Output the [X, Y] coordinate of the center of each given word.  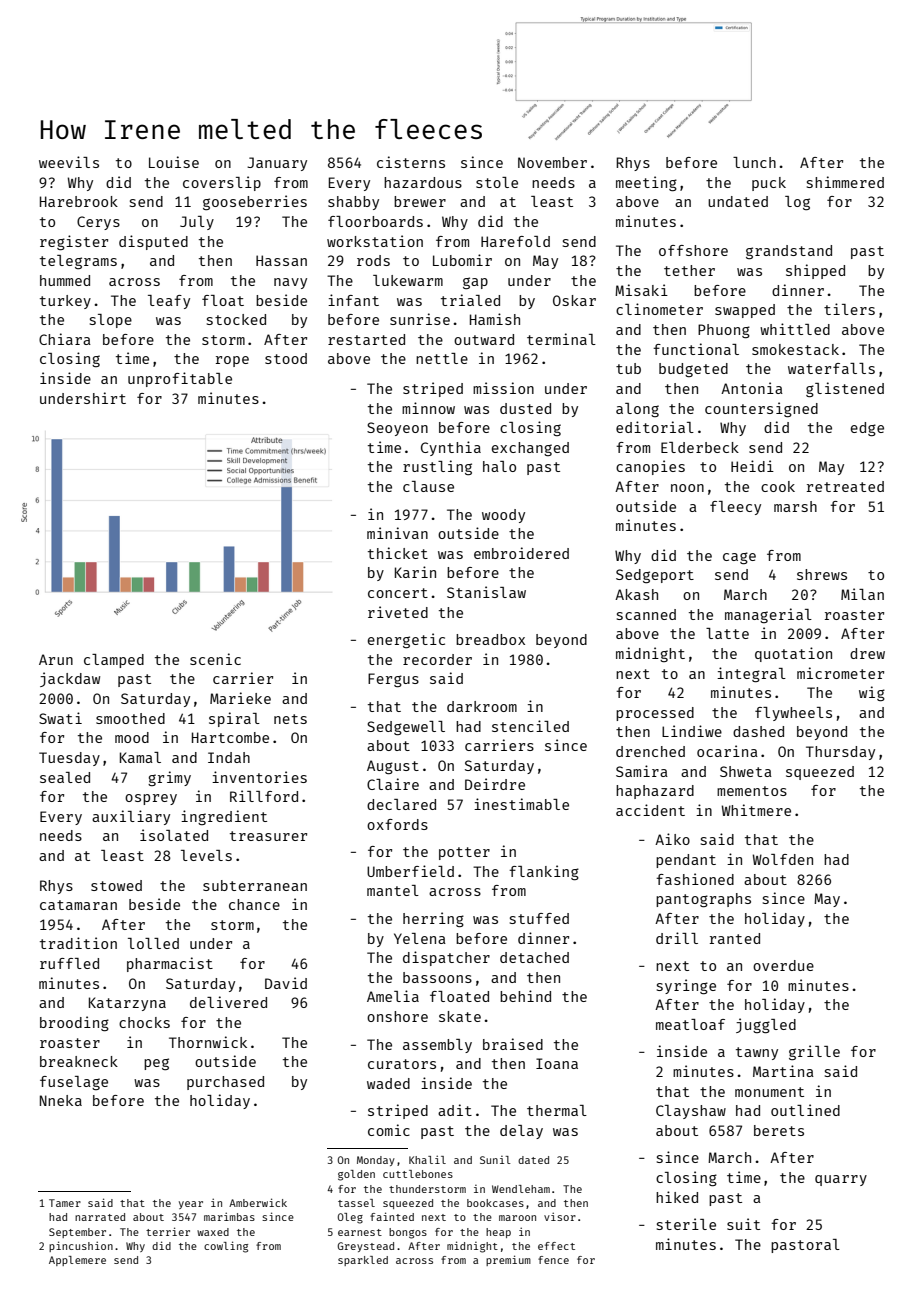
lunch [754, 162]
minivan [397, 533]
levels [206, 855]
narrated [100, 1217]
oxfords [397, 824]
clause [428, 486]
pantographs [703, 900]
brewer [420, 201]
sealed [65, 777]
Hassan [281, 260]
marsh [795, 506]
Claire [393, 784]
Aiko [672, 839]
